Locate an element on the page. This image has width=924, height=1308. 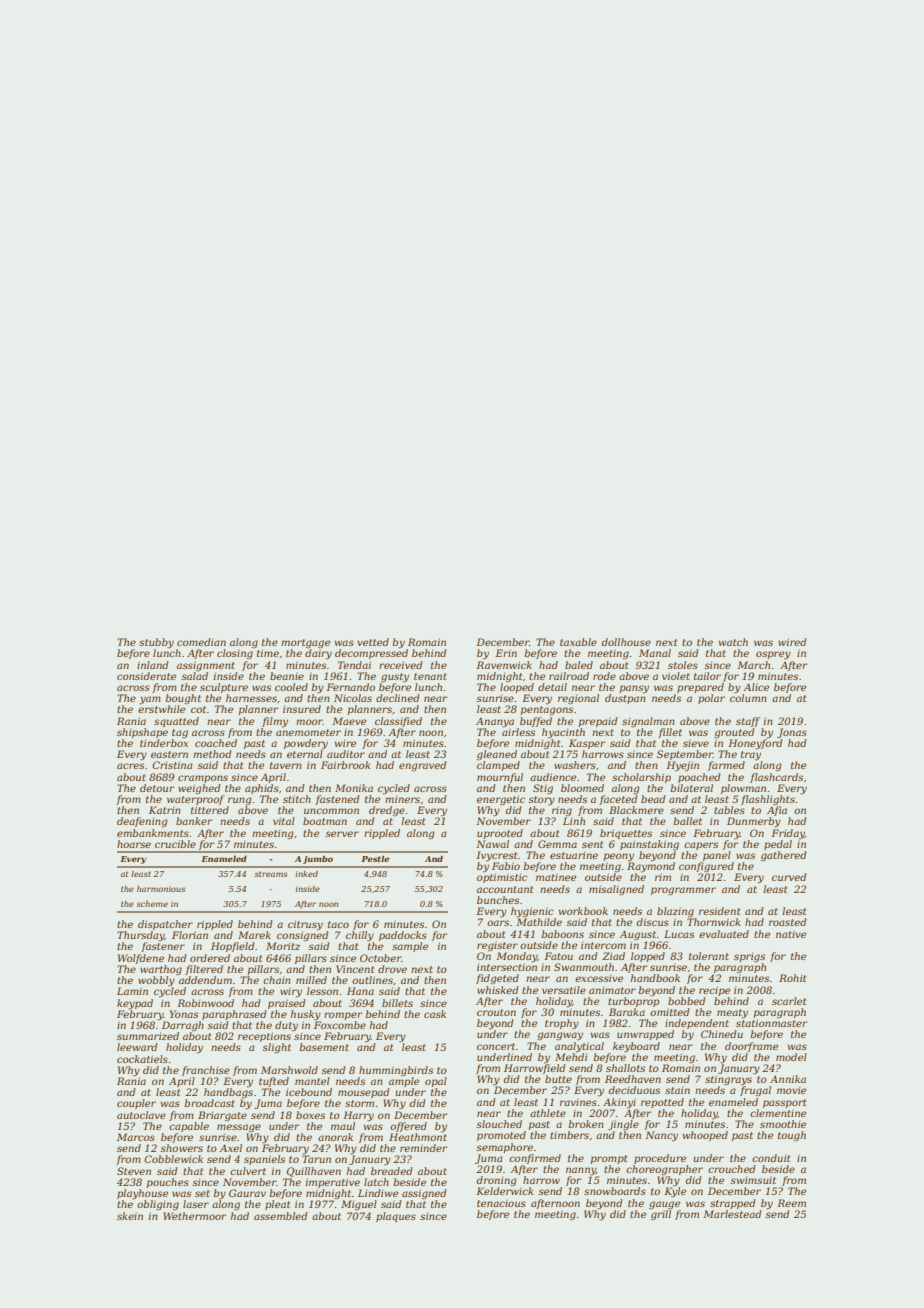
shipshape is located at coordinates (142, 733).
